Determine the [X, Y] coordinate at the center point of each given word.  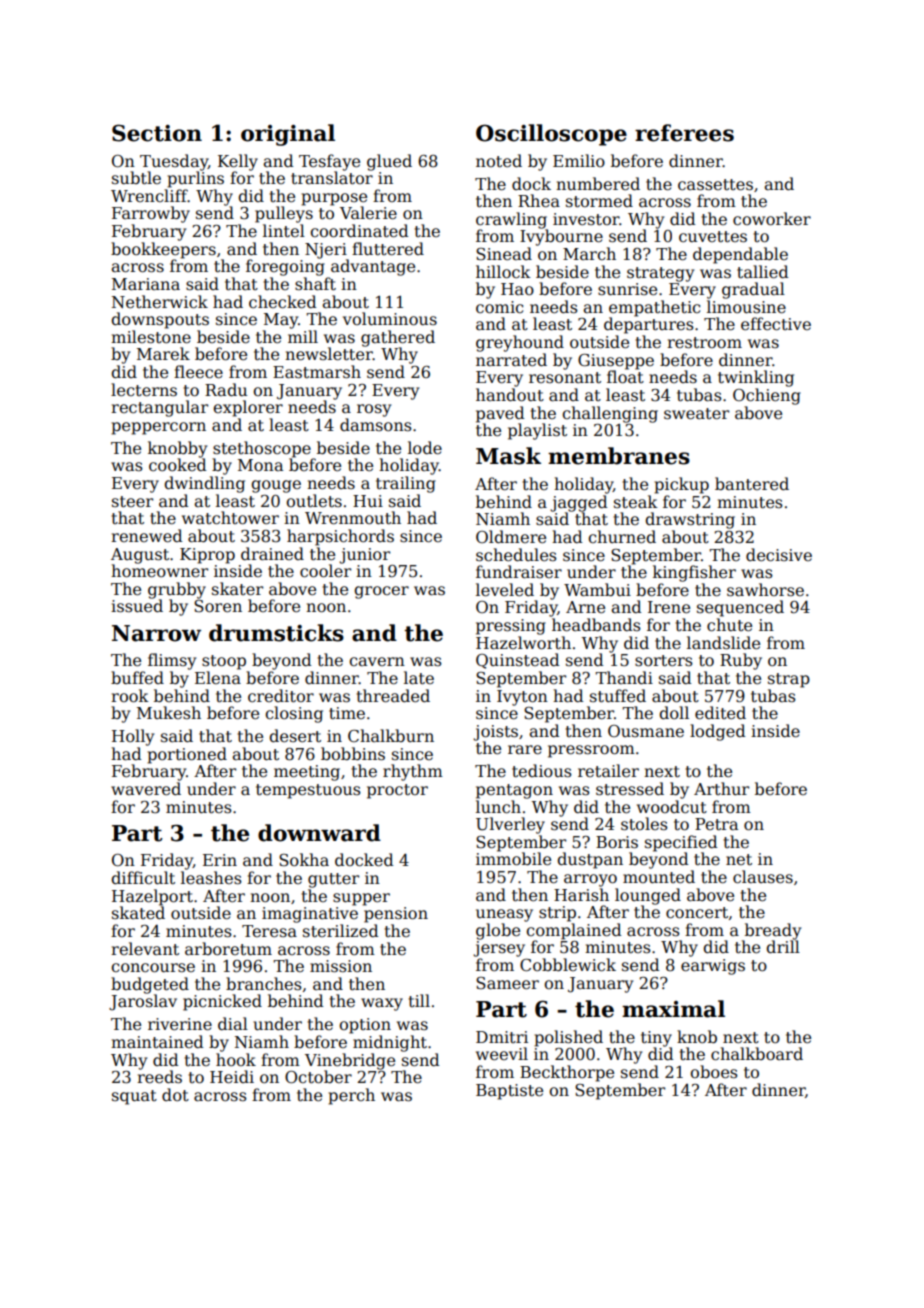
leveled [505, 590]
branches [264, 984]
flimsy [172, 661]
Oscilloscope [551, 135]
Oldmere [511, 537]
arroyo [590, 880]
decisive [779, 555]
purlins [195, 179]
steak [636, 502]
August [140, 556]
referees [684, 133]
